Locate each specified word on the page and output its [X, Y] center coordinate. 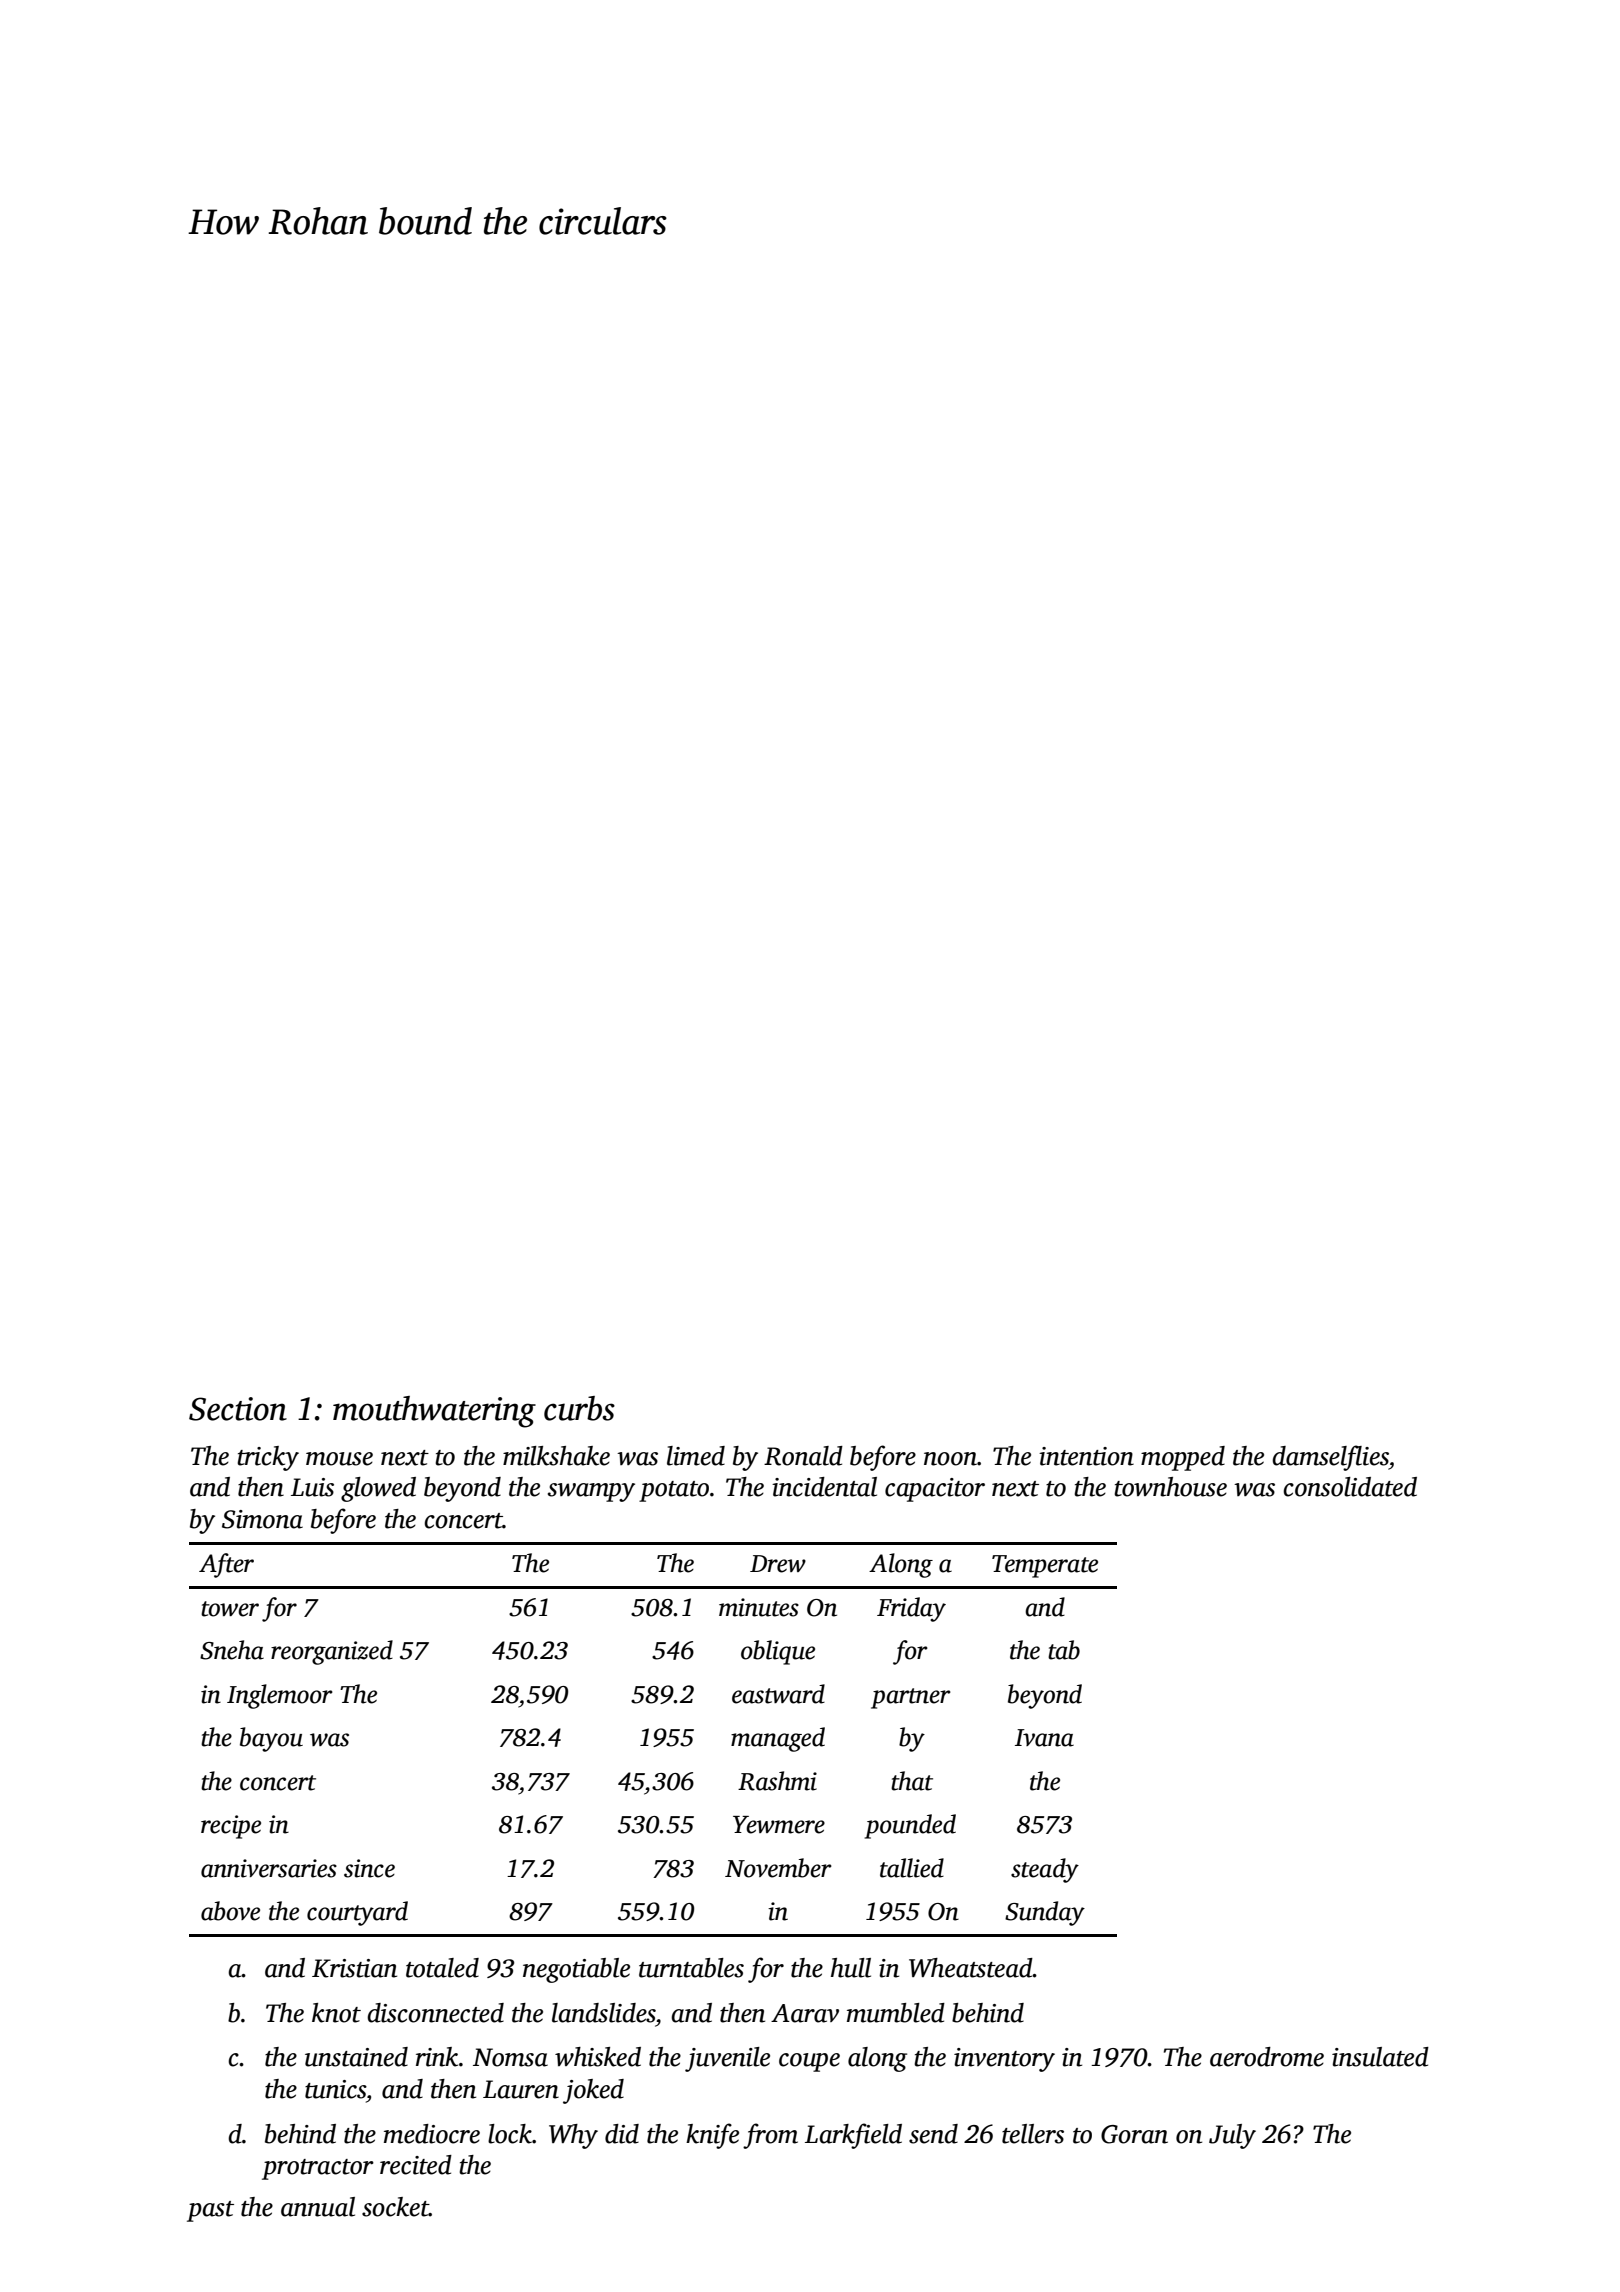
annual [318, 2207]
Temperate [1045, 1566]
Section [238, 1409]
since [369, 1868]
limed [696, 1456]
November [778, 1868]
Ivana [1044, 1738]
